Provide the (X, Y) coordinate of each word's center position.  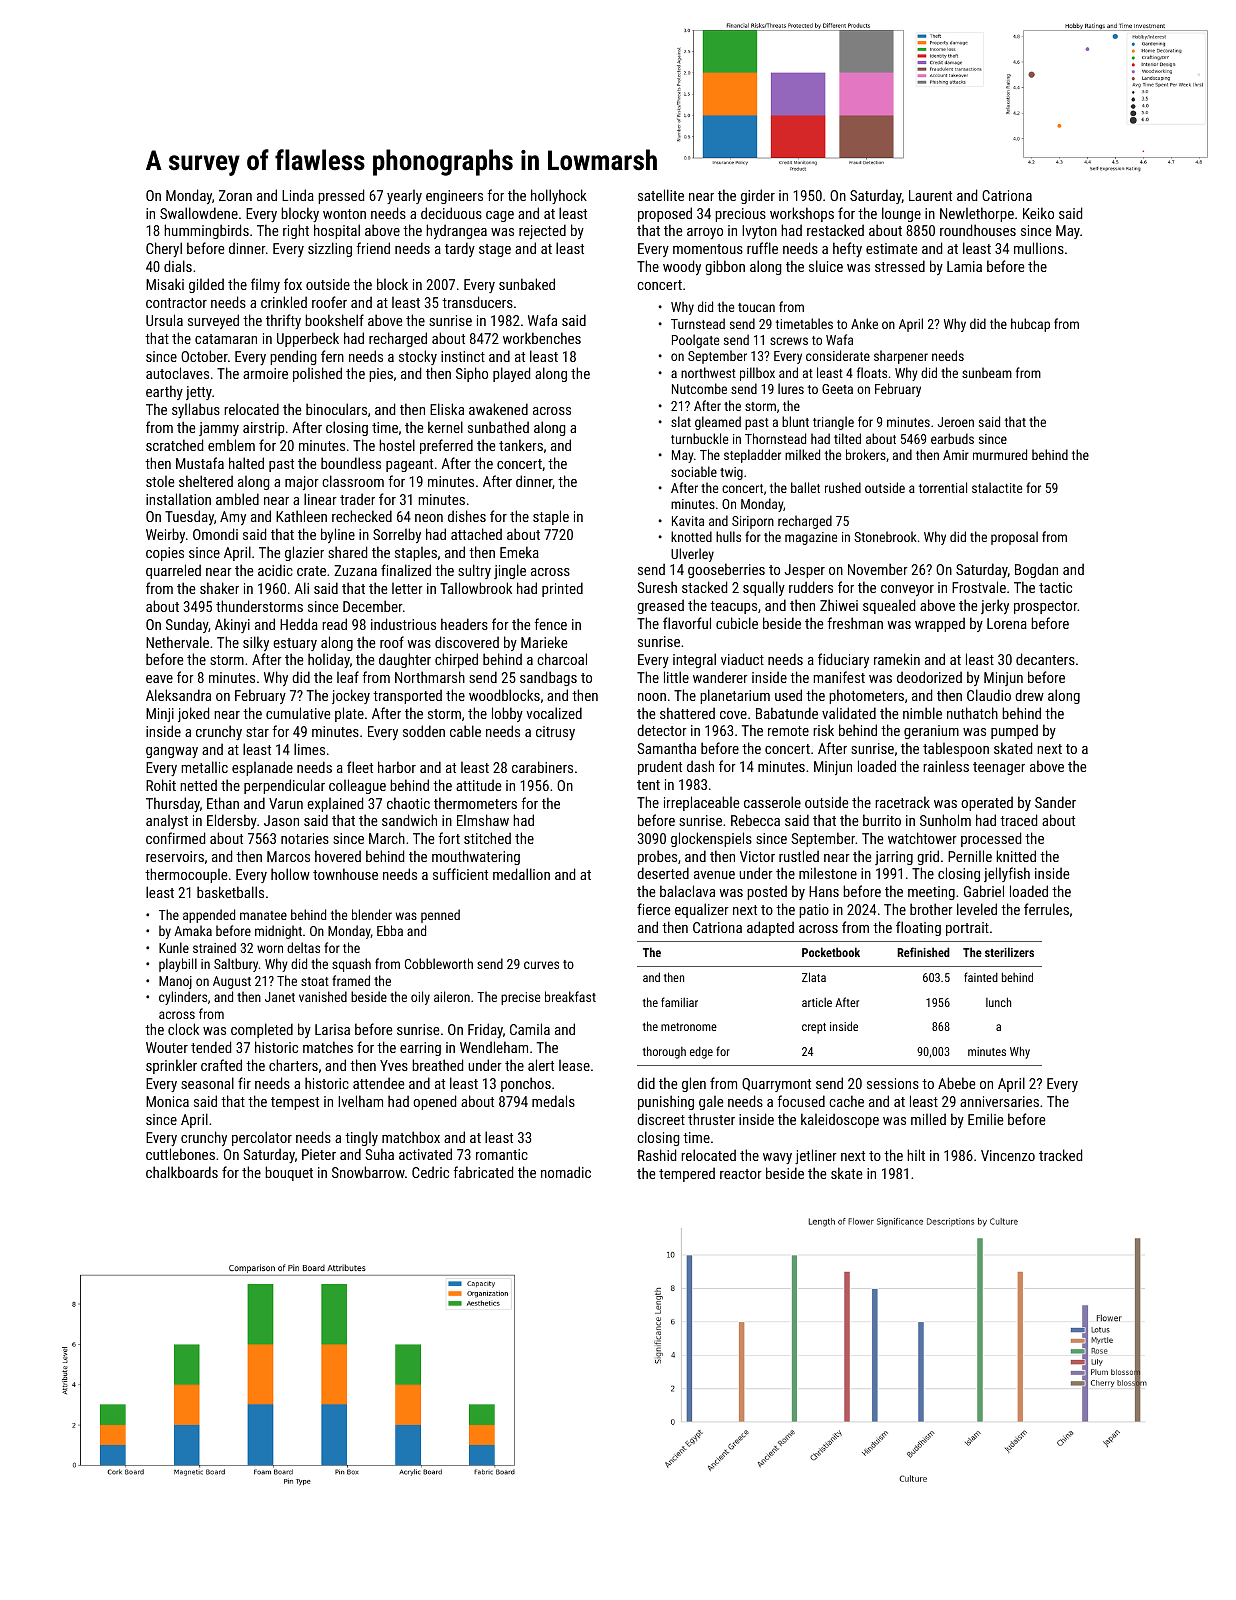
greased (660, 606)
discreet (661, 1119)
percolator (262, 1138)
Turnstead (698, 323)
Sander (1055, 802)
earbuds (952, 438)
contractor (176, 303)
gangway (172, 752)
